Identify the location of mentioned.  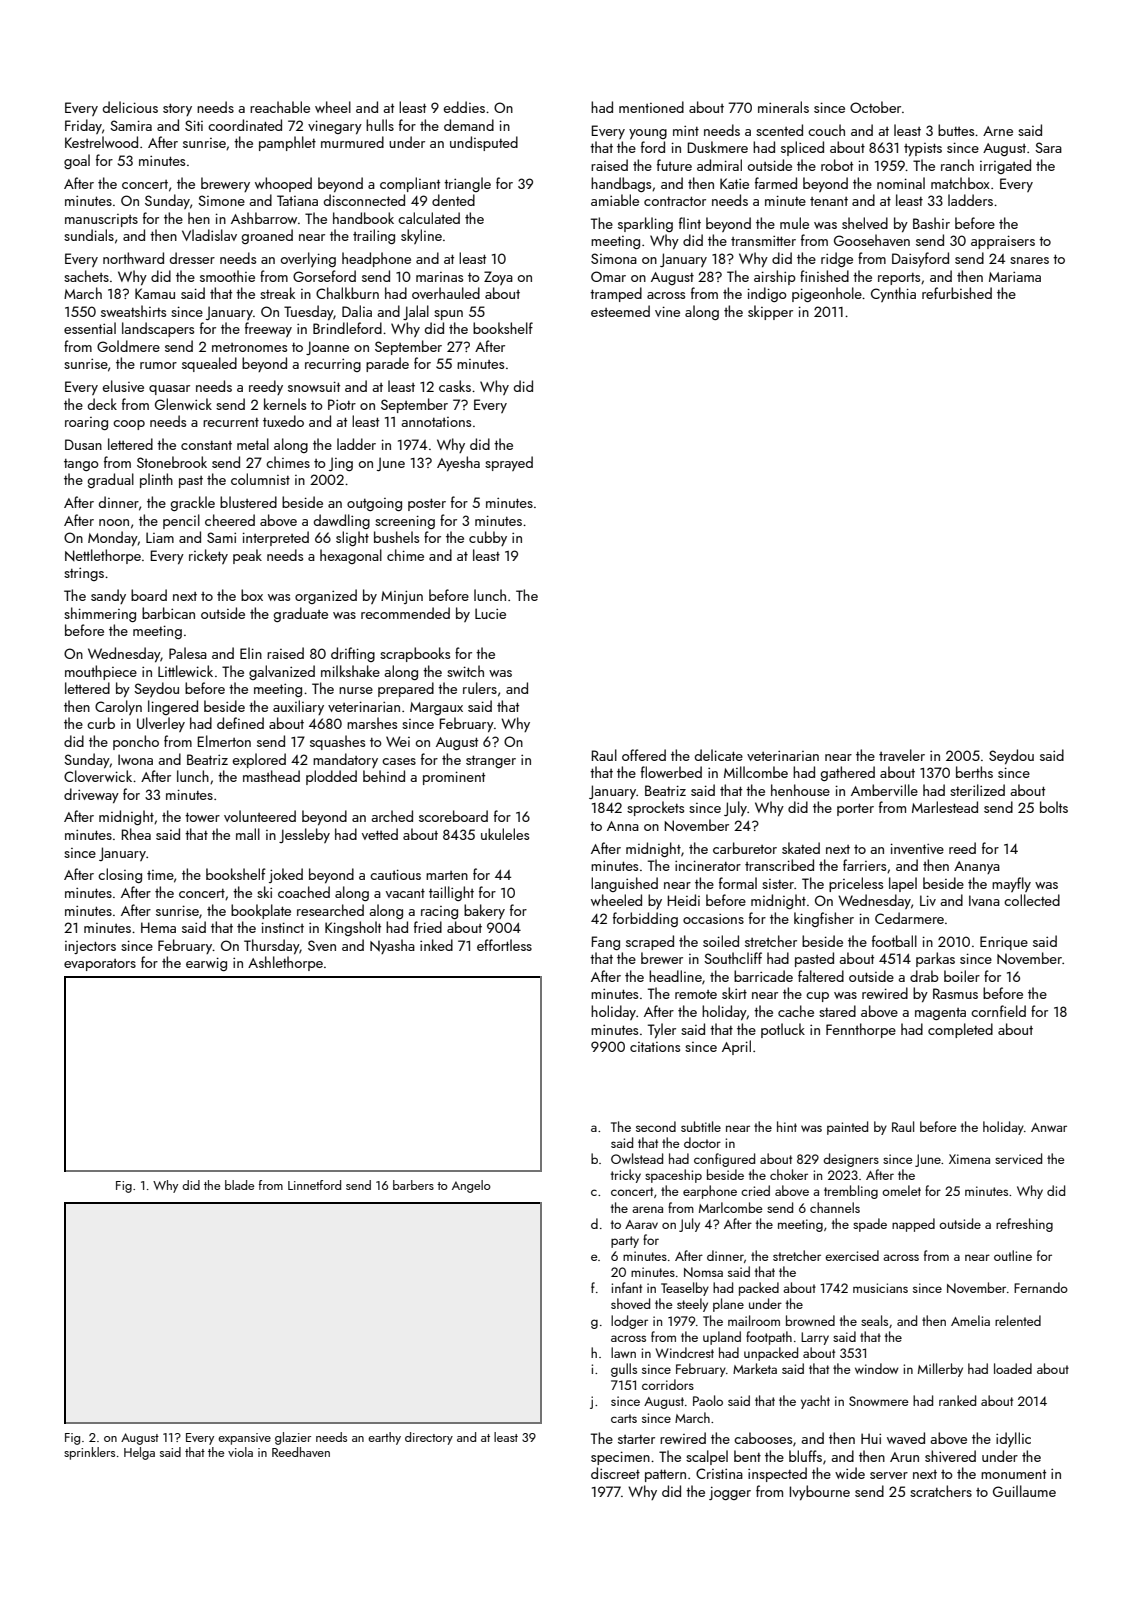
(651, 107).
